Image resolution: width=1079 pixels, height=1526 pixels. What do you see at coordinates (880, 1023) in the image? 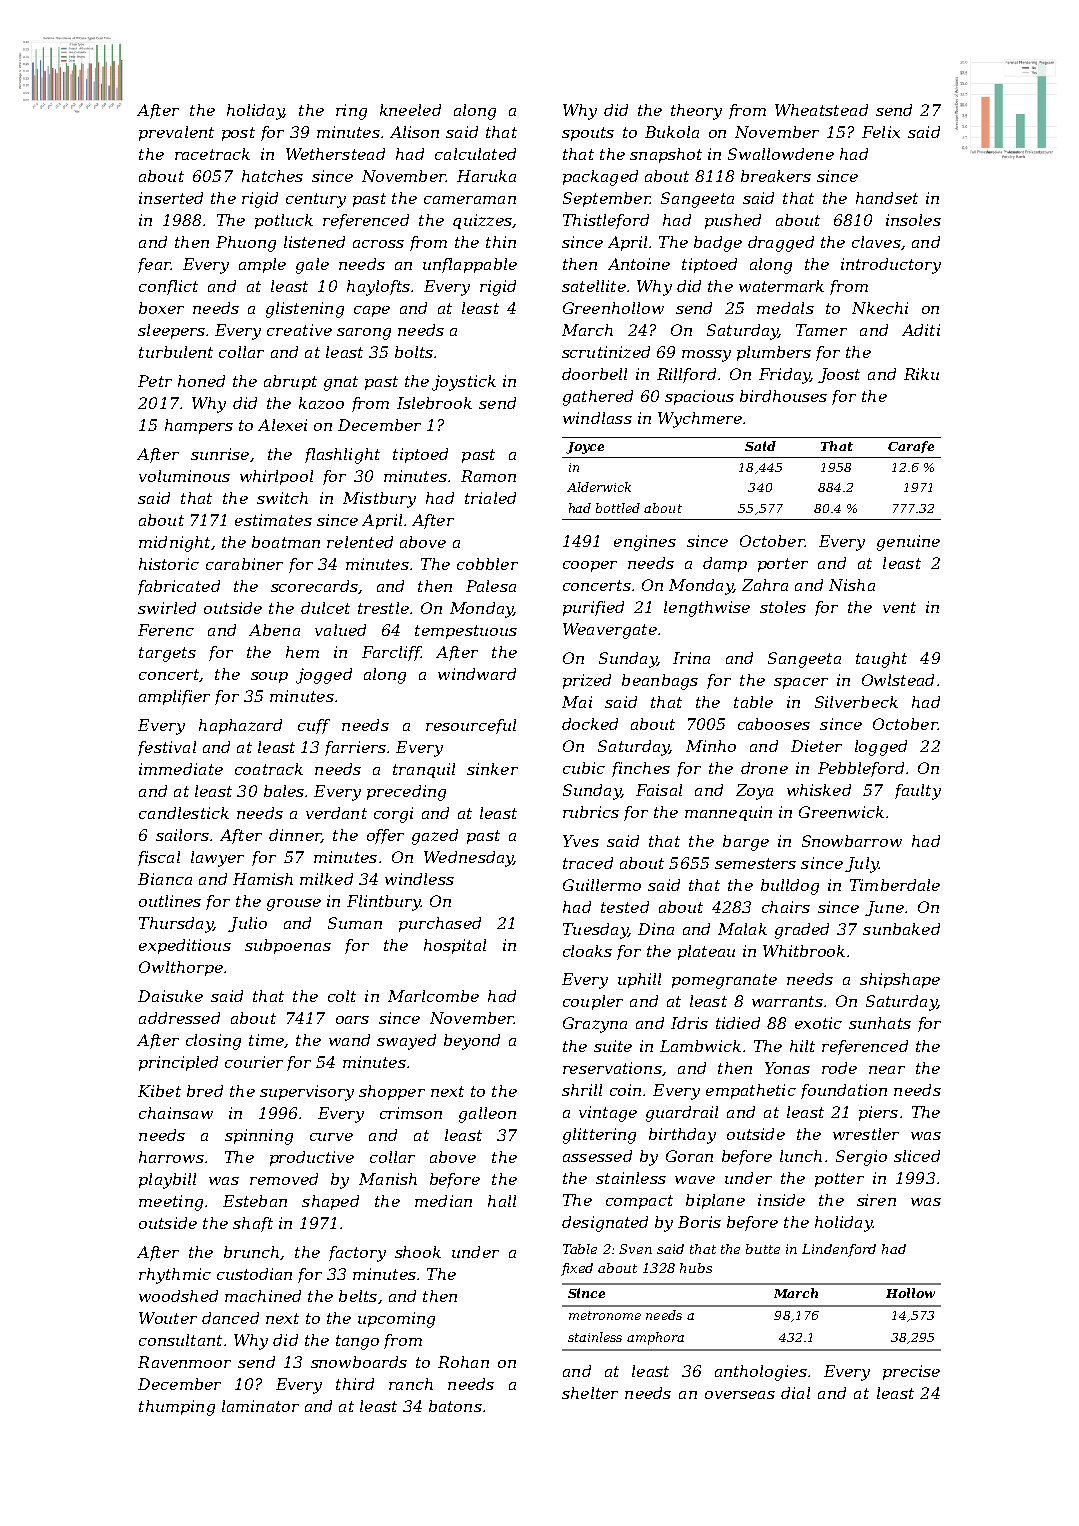
I see `sunhats` at bounding box center [880, 1023].
